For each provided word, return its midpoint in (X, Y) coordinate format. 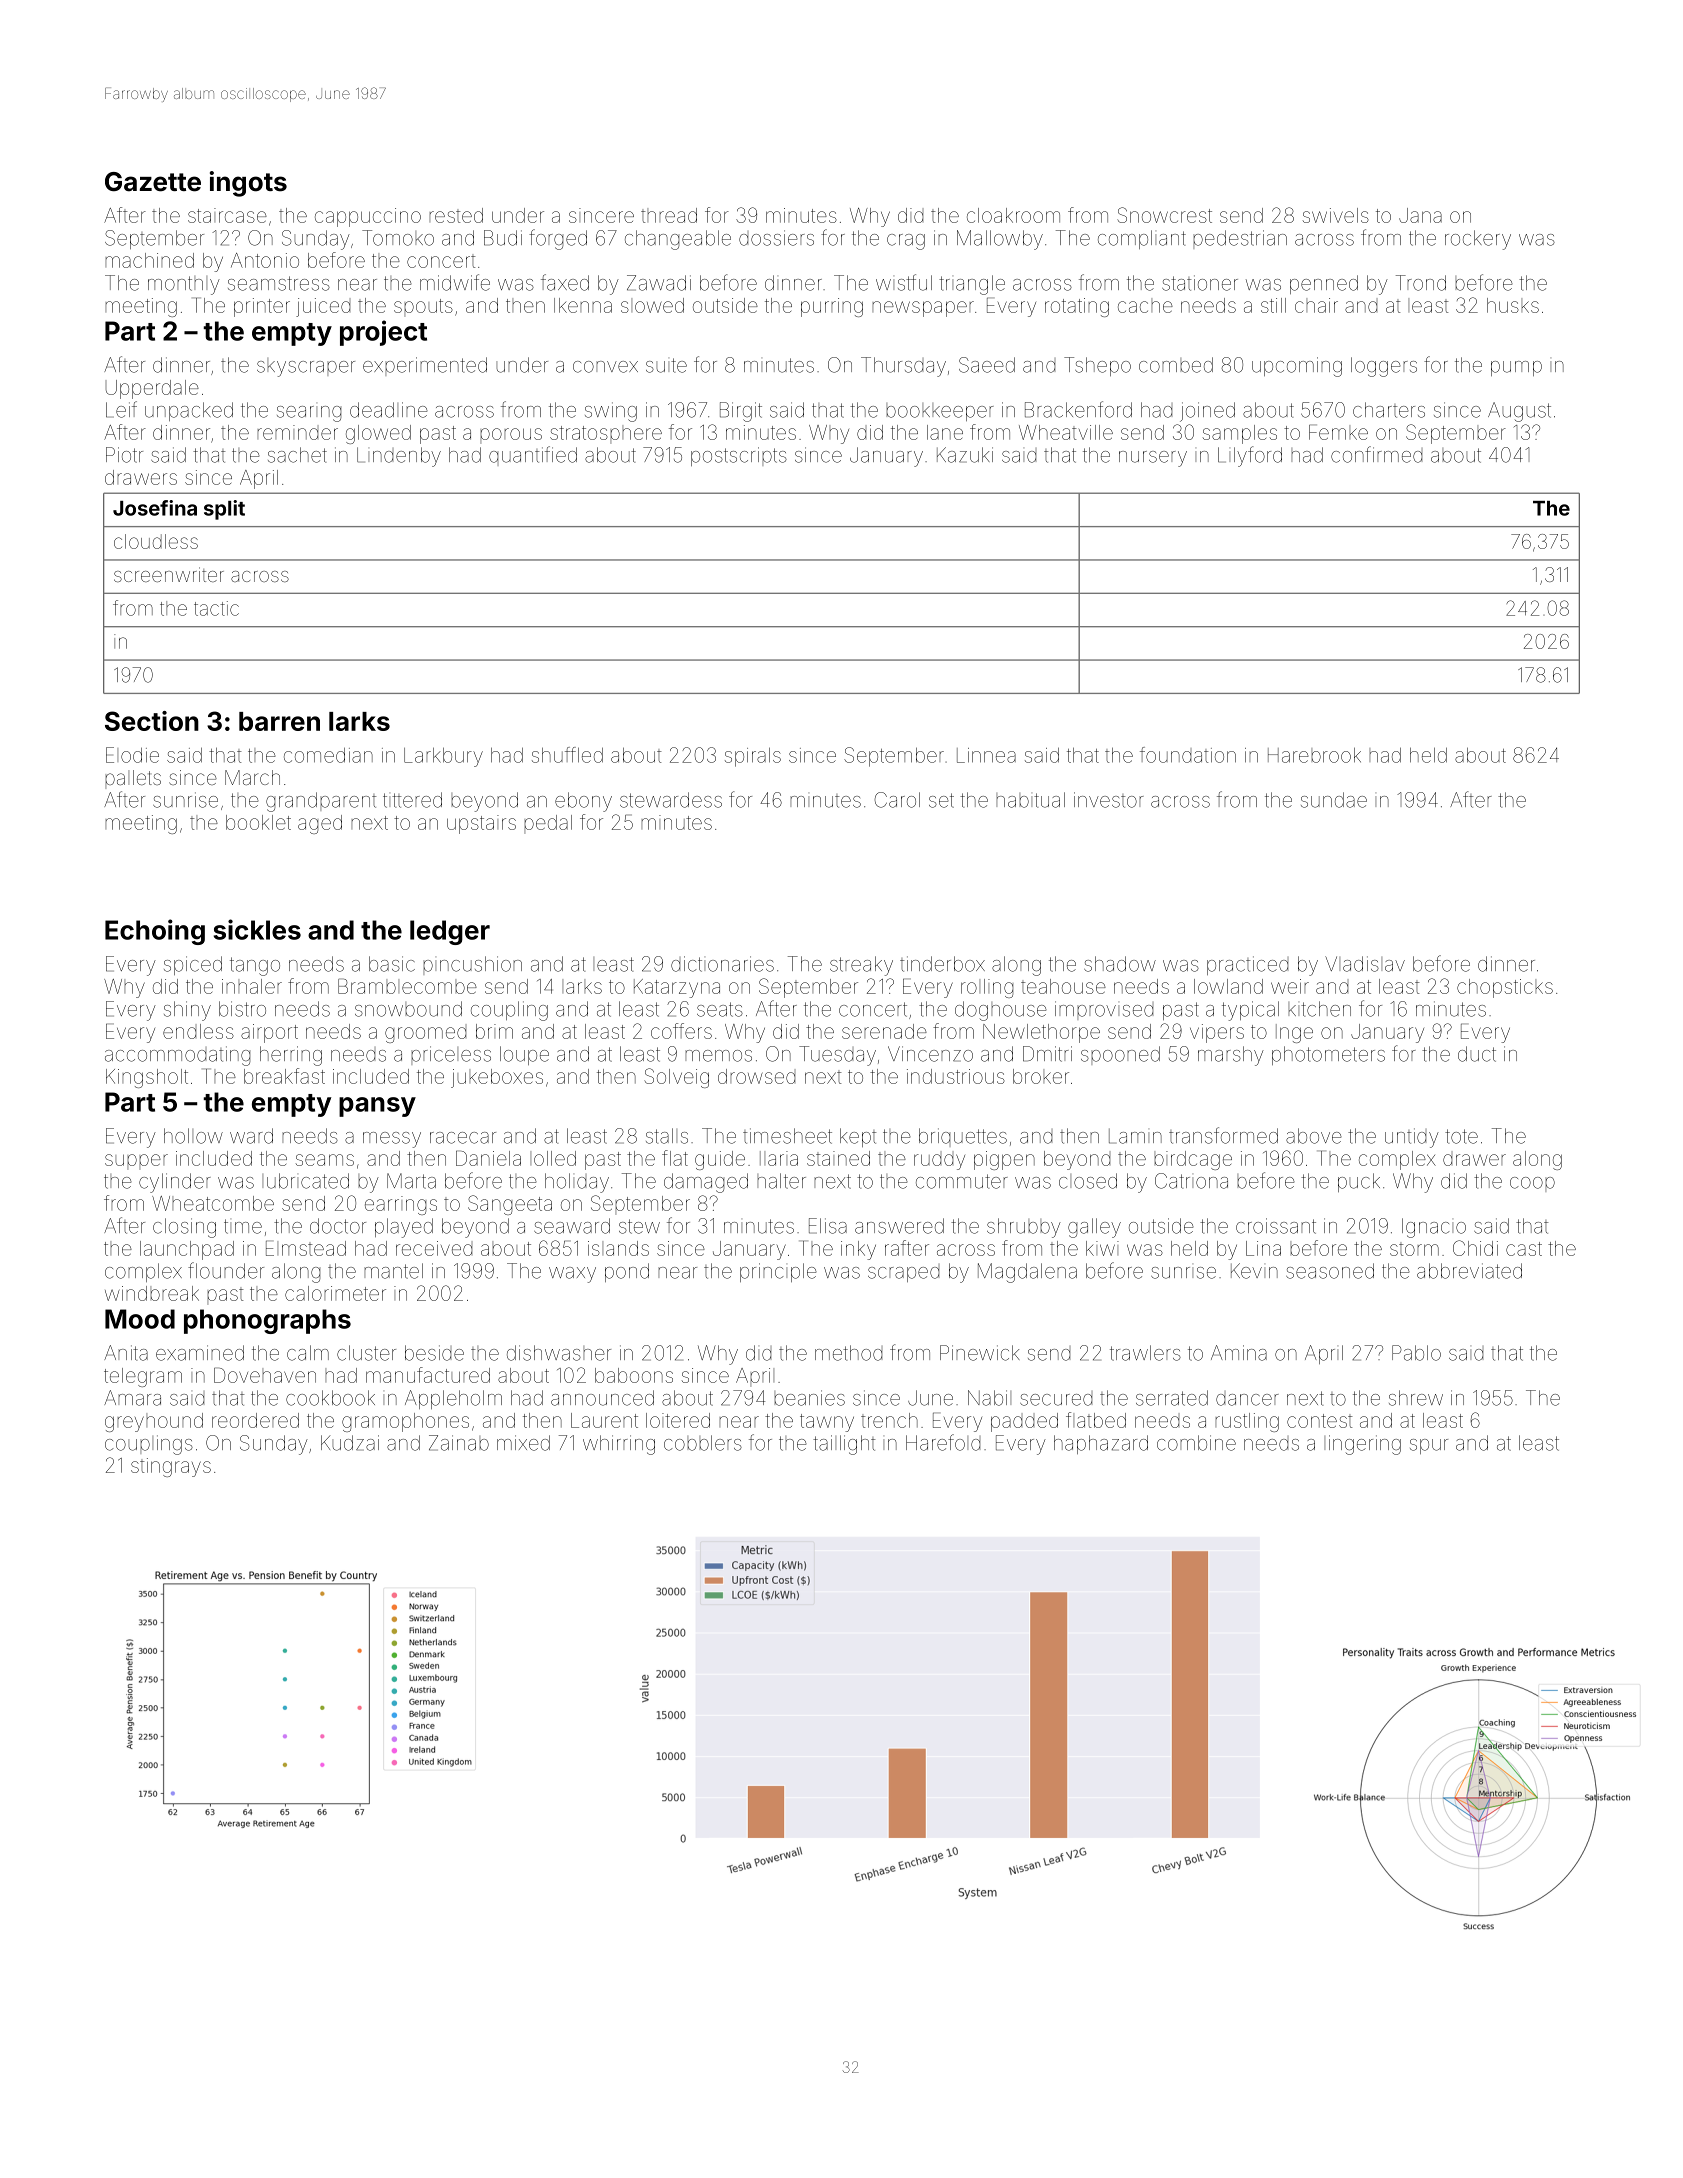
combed (1176, 365)
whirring (619, 1445)
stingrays (171, 1467)
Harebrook (1314, 755)
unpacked (189, 411)
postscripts (739, 456)
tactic (216, 608)
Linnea (986, 755)
